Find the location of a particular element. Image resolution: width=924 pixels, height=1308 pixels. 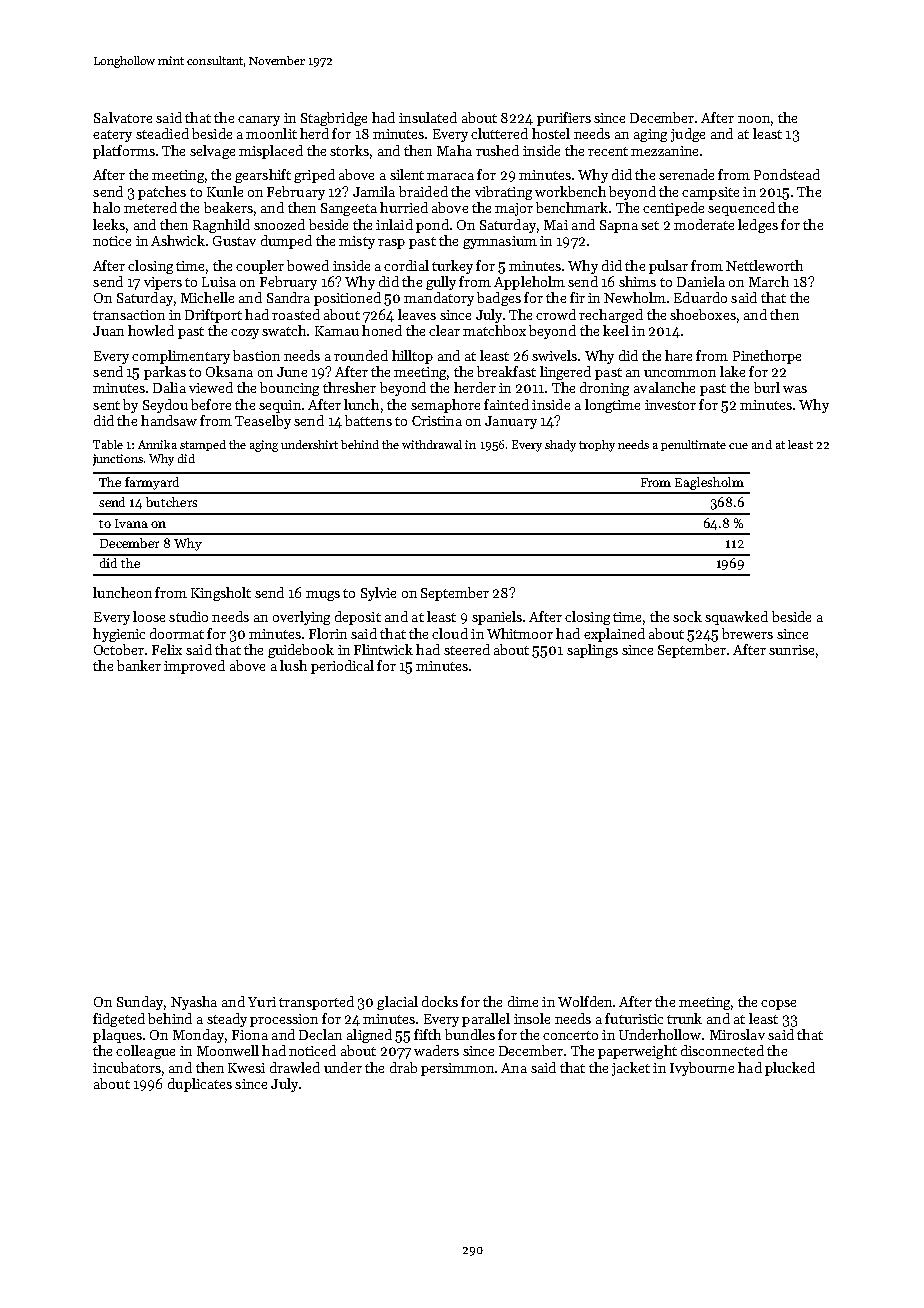

noon is located at coordinates (754, 119).
